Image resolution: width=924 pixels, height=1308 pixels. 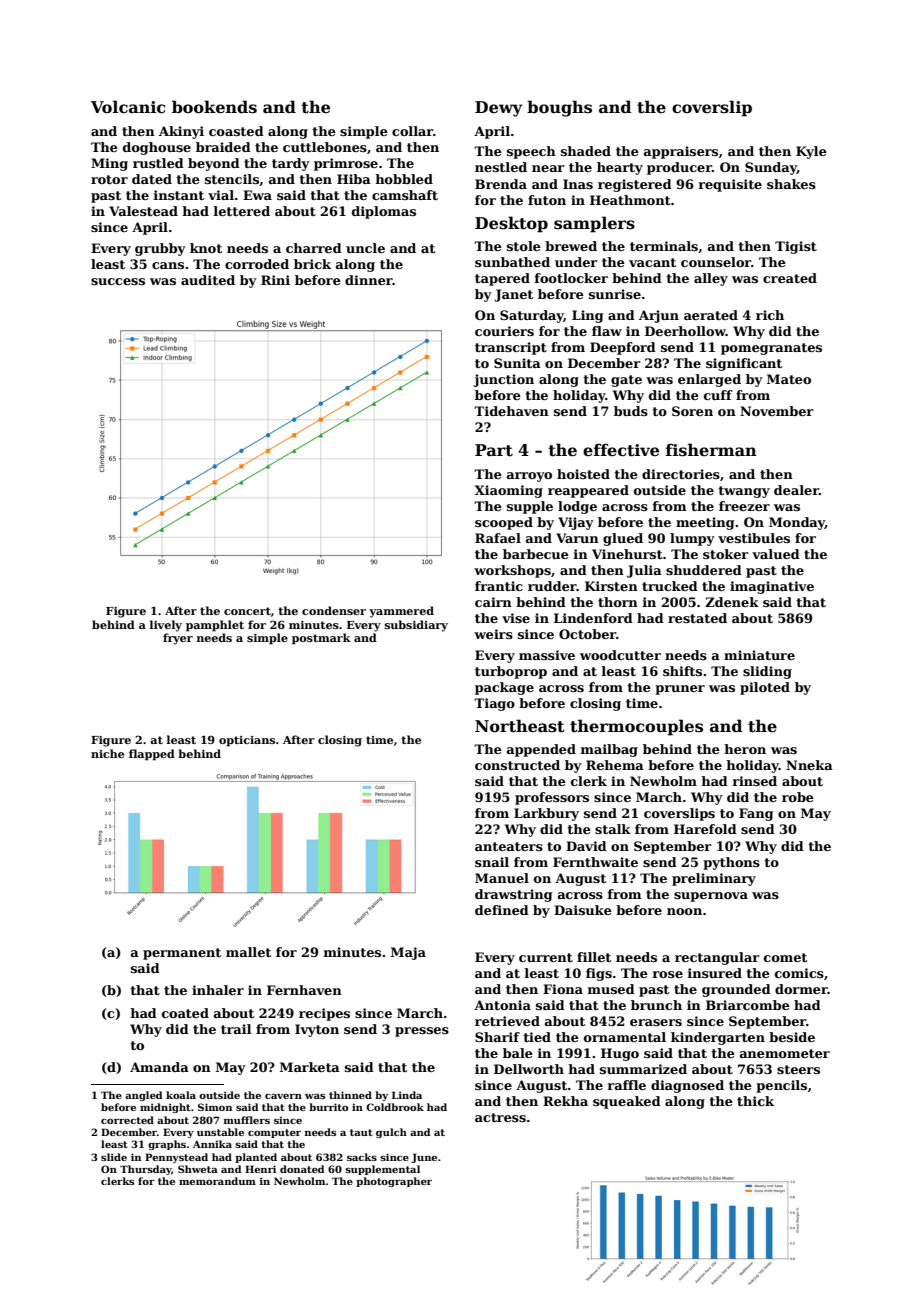 I want to click on fryer, so click(x=178, y=639).
